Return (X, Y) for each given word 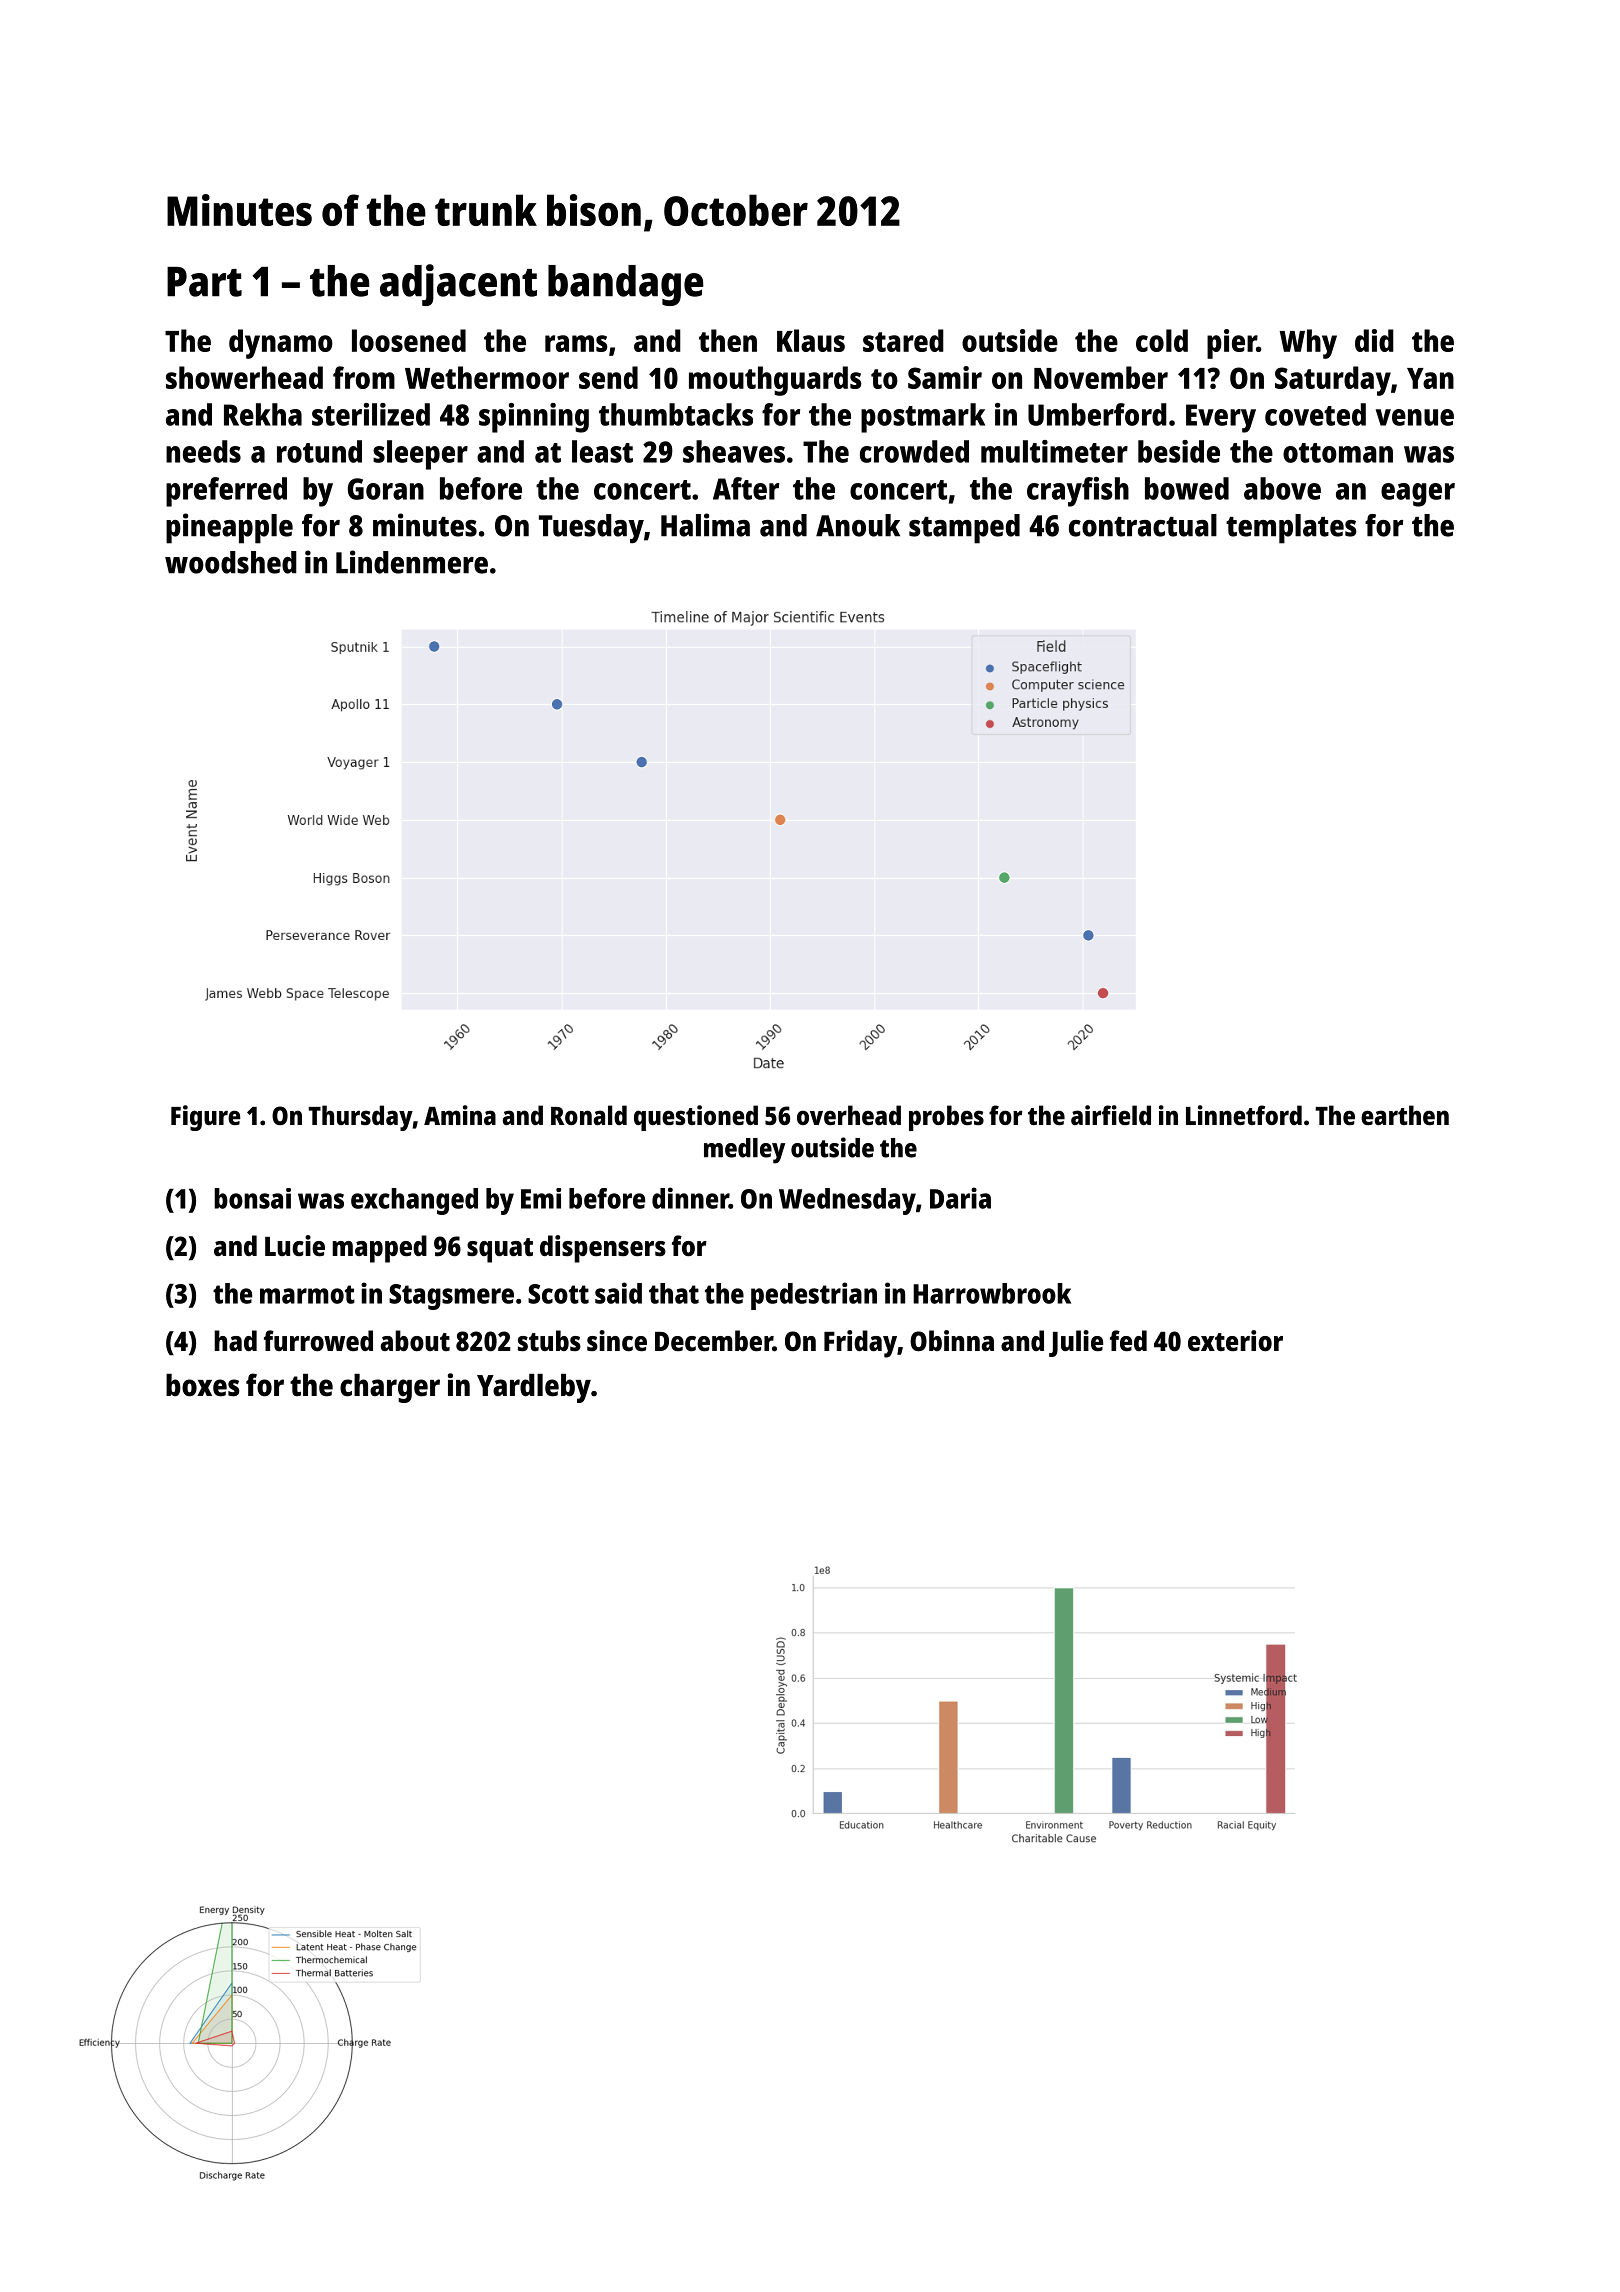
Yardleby (534, 1388)
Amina (460, 1115)
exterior (1235, 1340)
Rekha (263, 414)
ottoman (1338, 453)
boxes (203, 1385)
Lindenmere (412, 562)
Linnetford (1244, 1115)
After (746, 488)
